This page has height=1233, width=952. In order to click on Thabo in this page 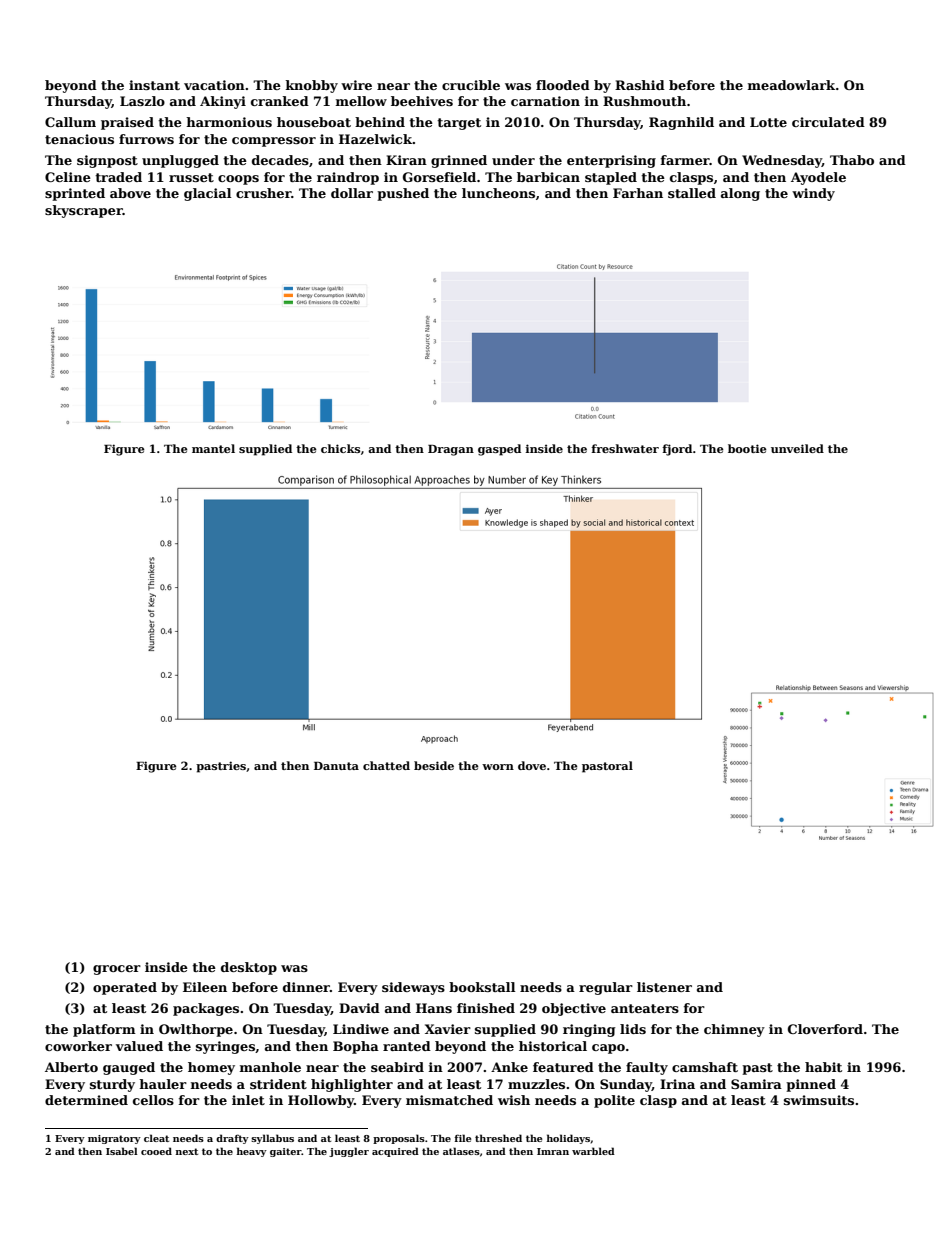, I will do `click(852, 160)`.
